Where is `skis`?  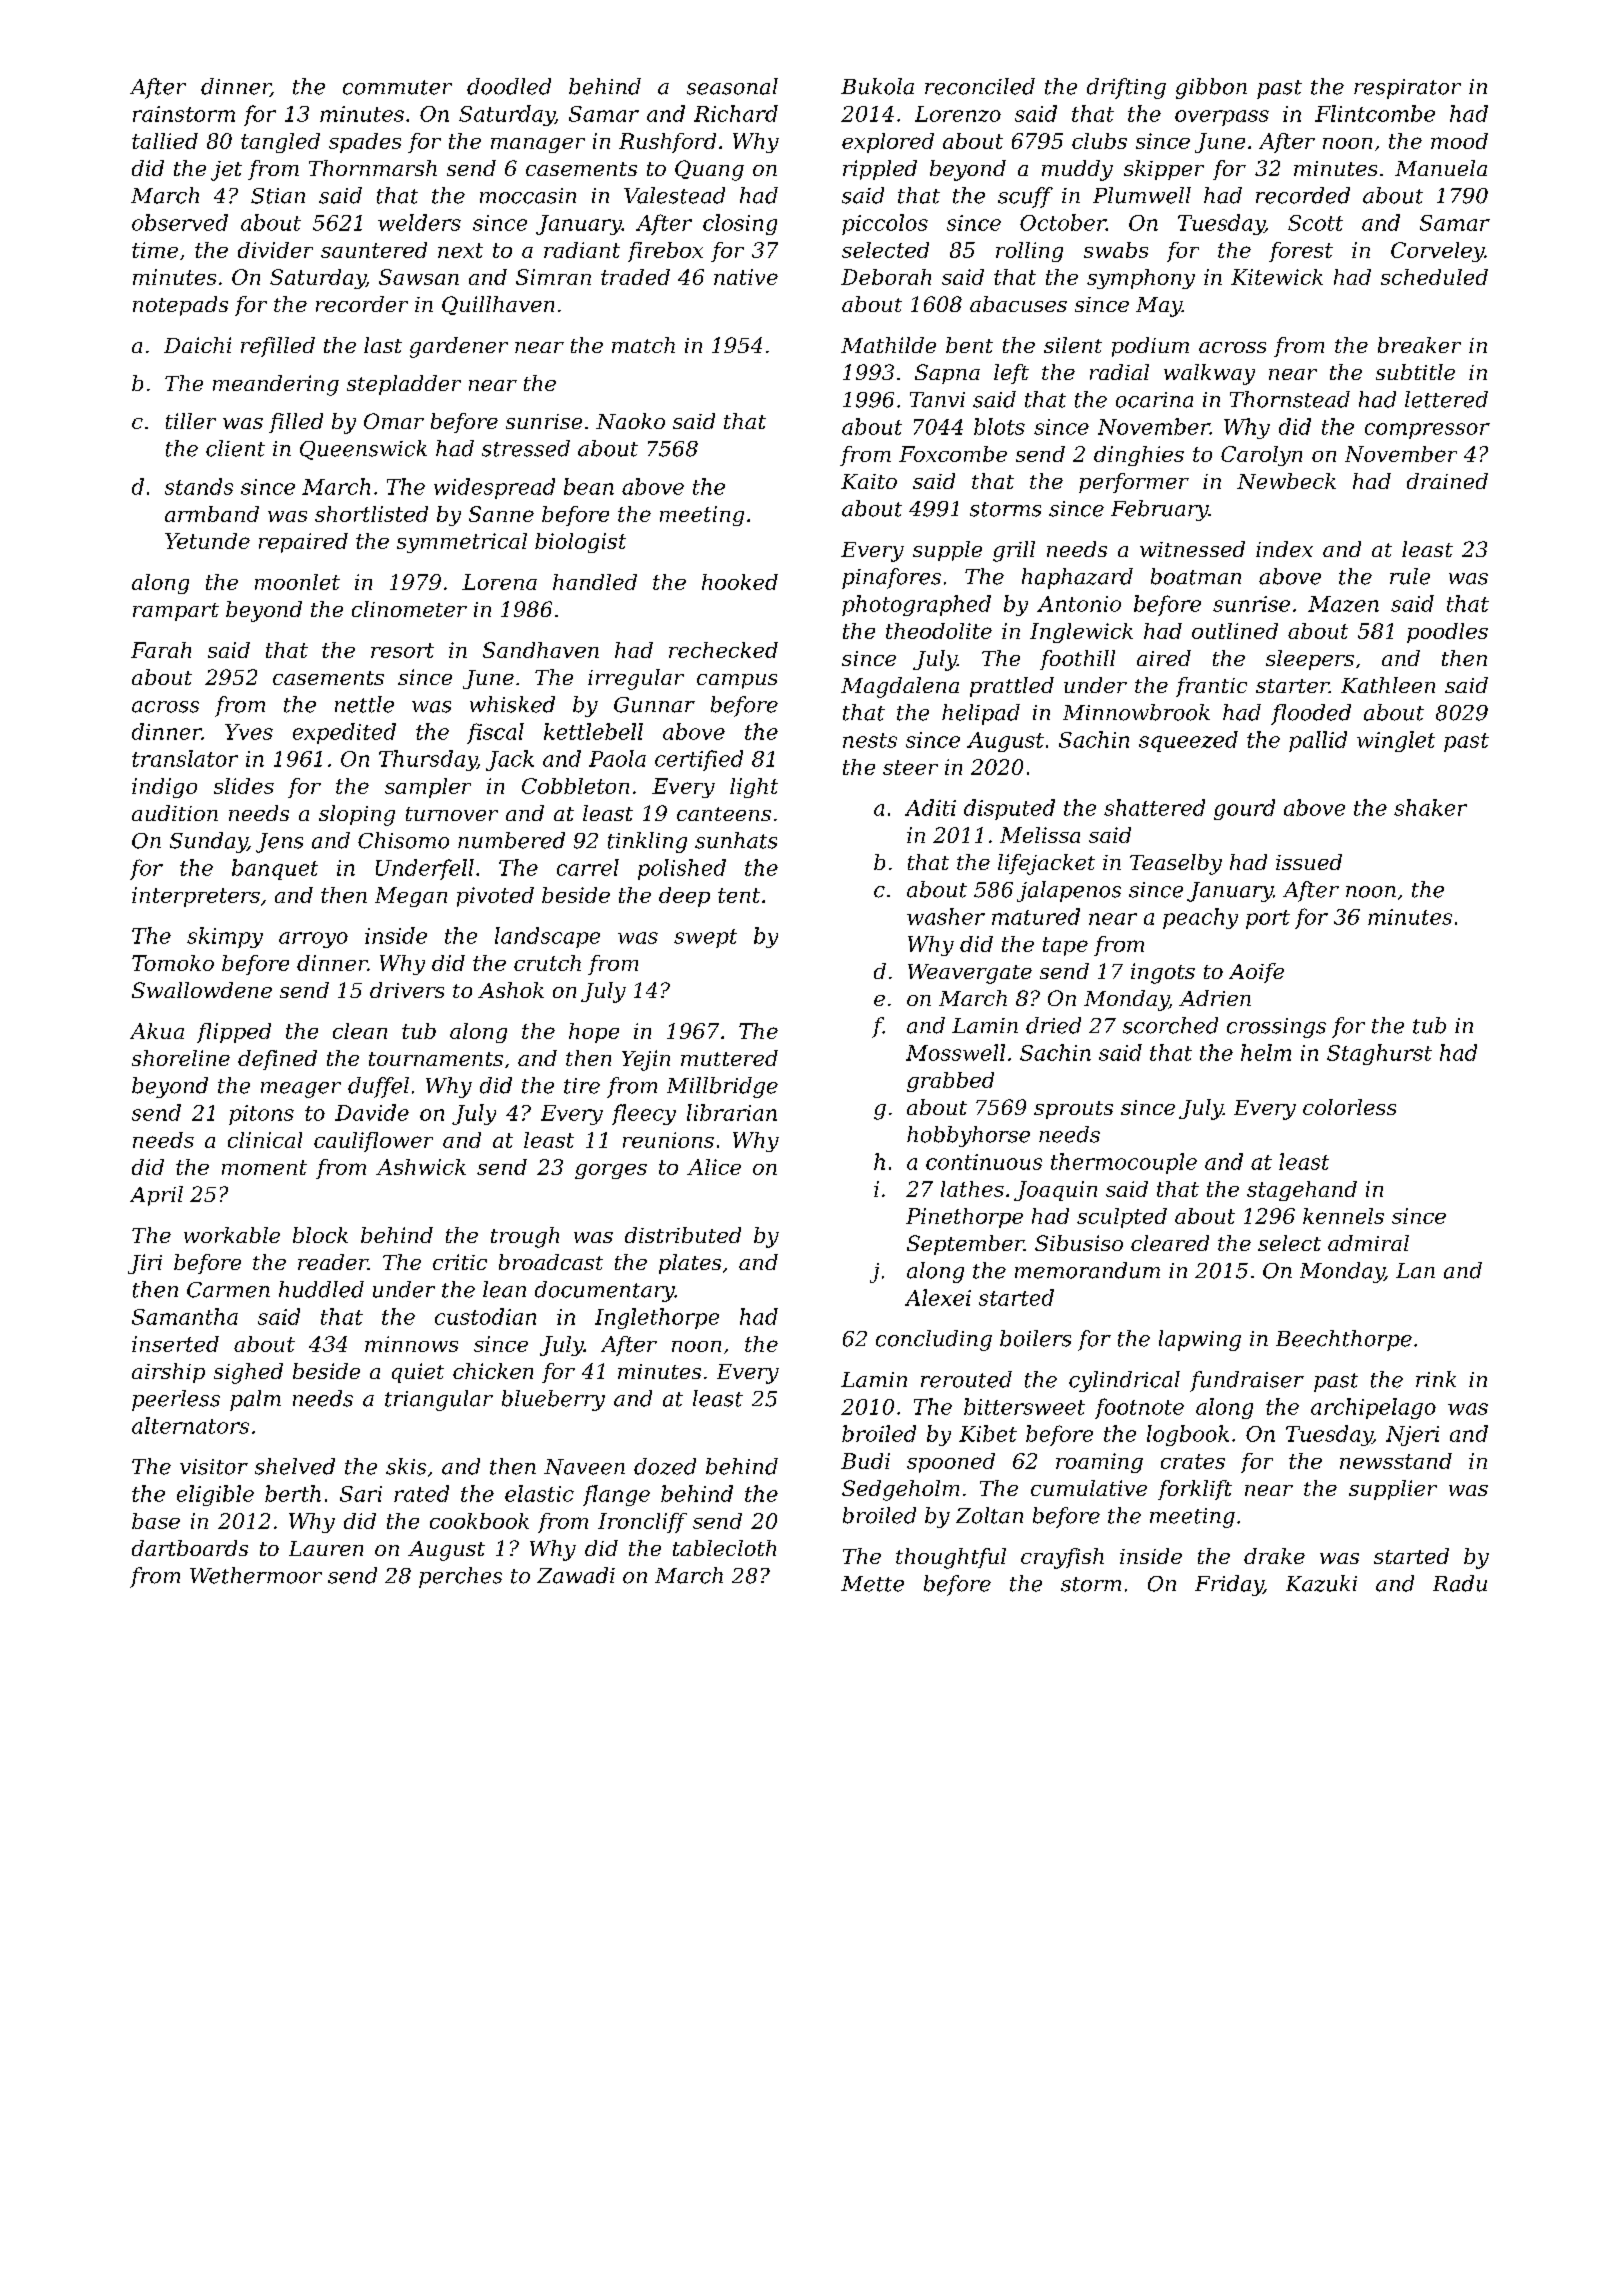 skis is located at coordinates (406, 1466).
